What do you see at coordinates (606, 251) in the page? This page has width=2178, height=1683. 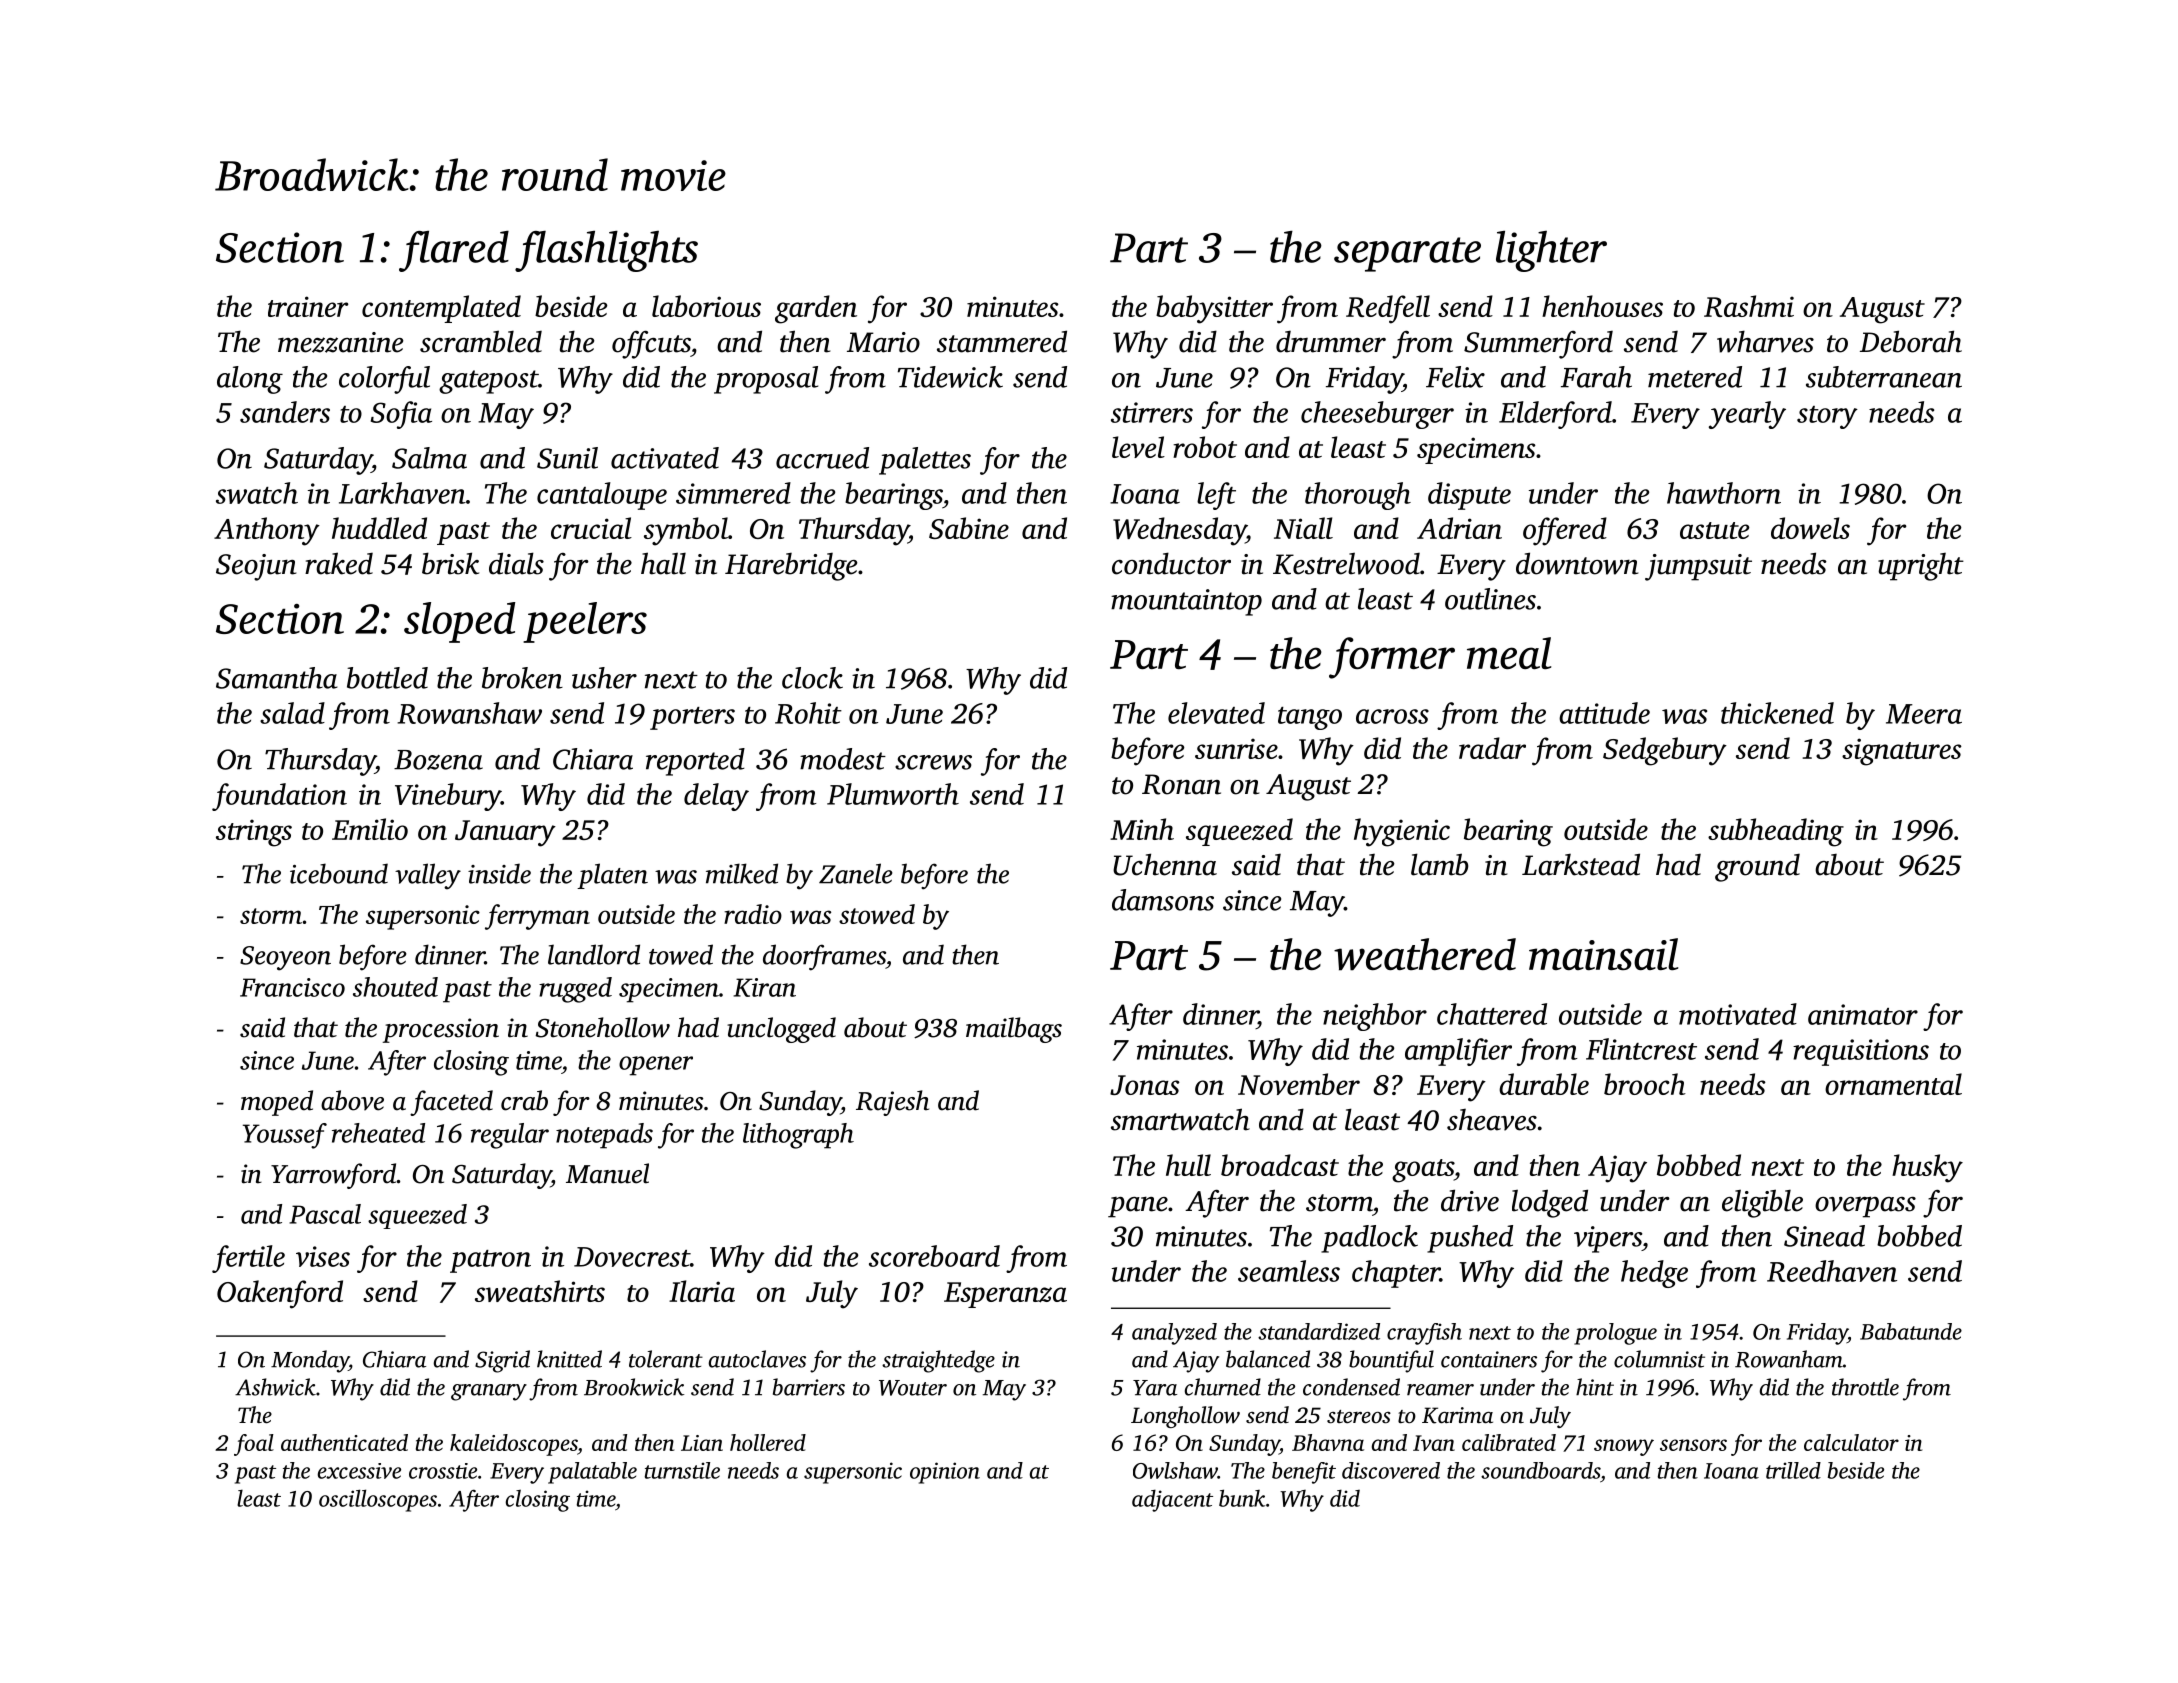 I see `flashlights` at bounding box center [606, 251].
